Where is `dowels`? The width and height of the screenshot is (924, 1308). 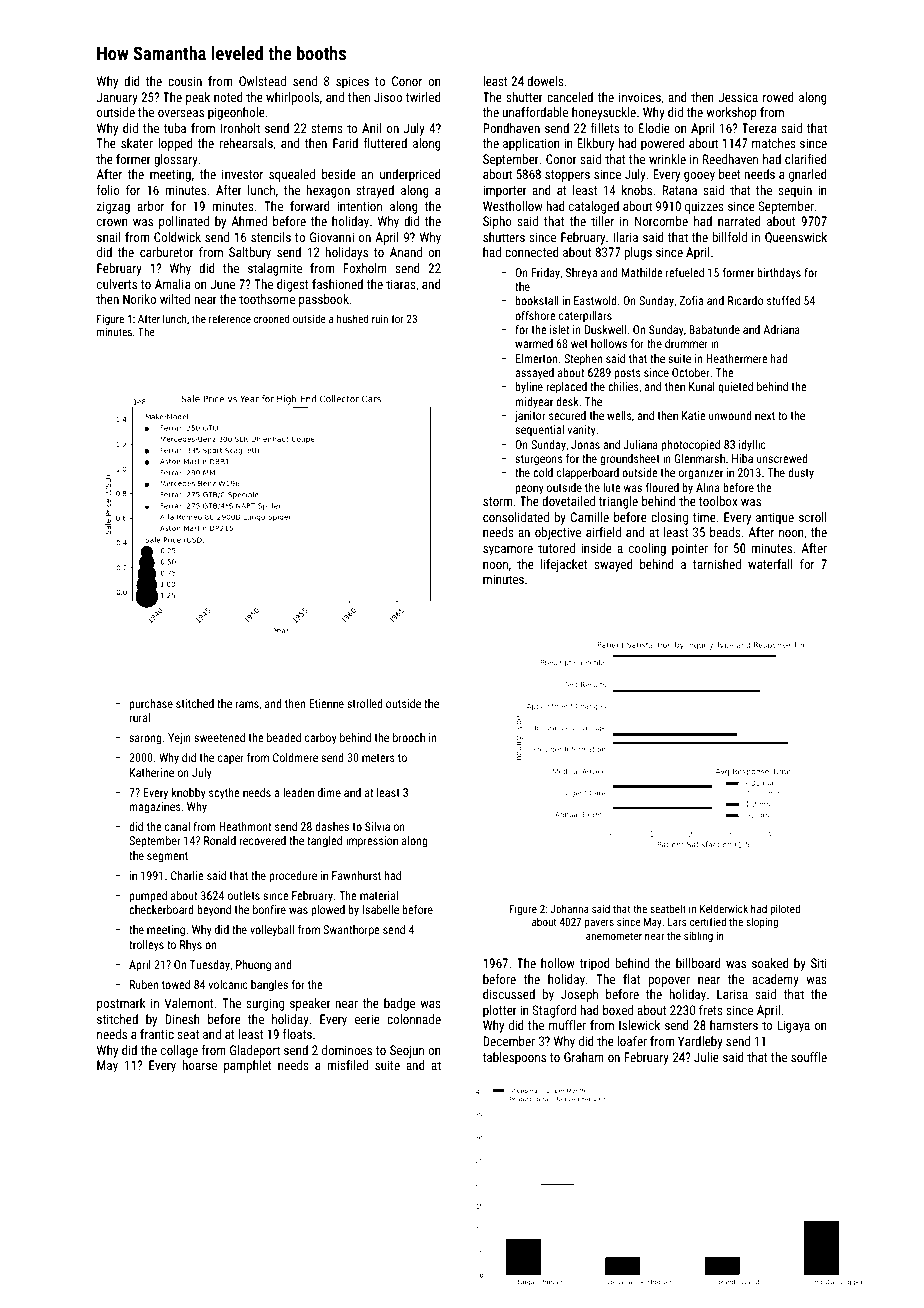
dowels is located at coordinates (545, 81).
